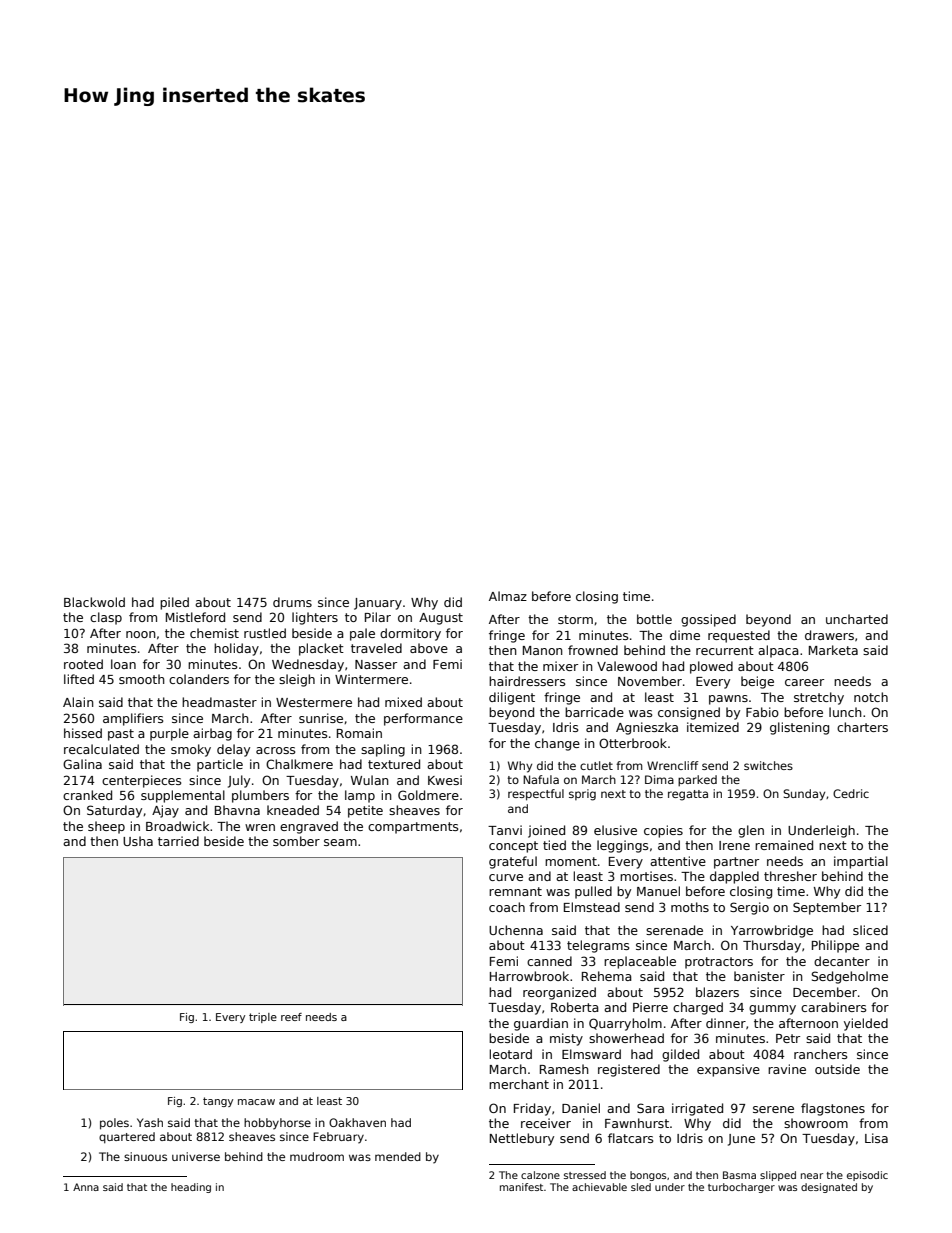  Describe the element at coordinates (263, 1018) in the page. I see `triple` at that location.
